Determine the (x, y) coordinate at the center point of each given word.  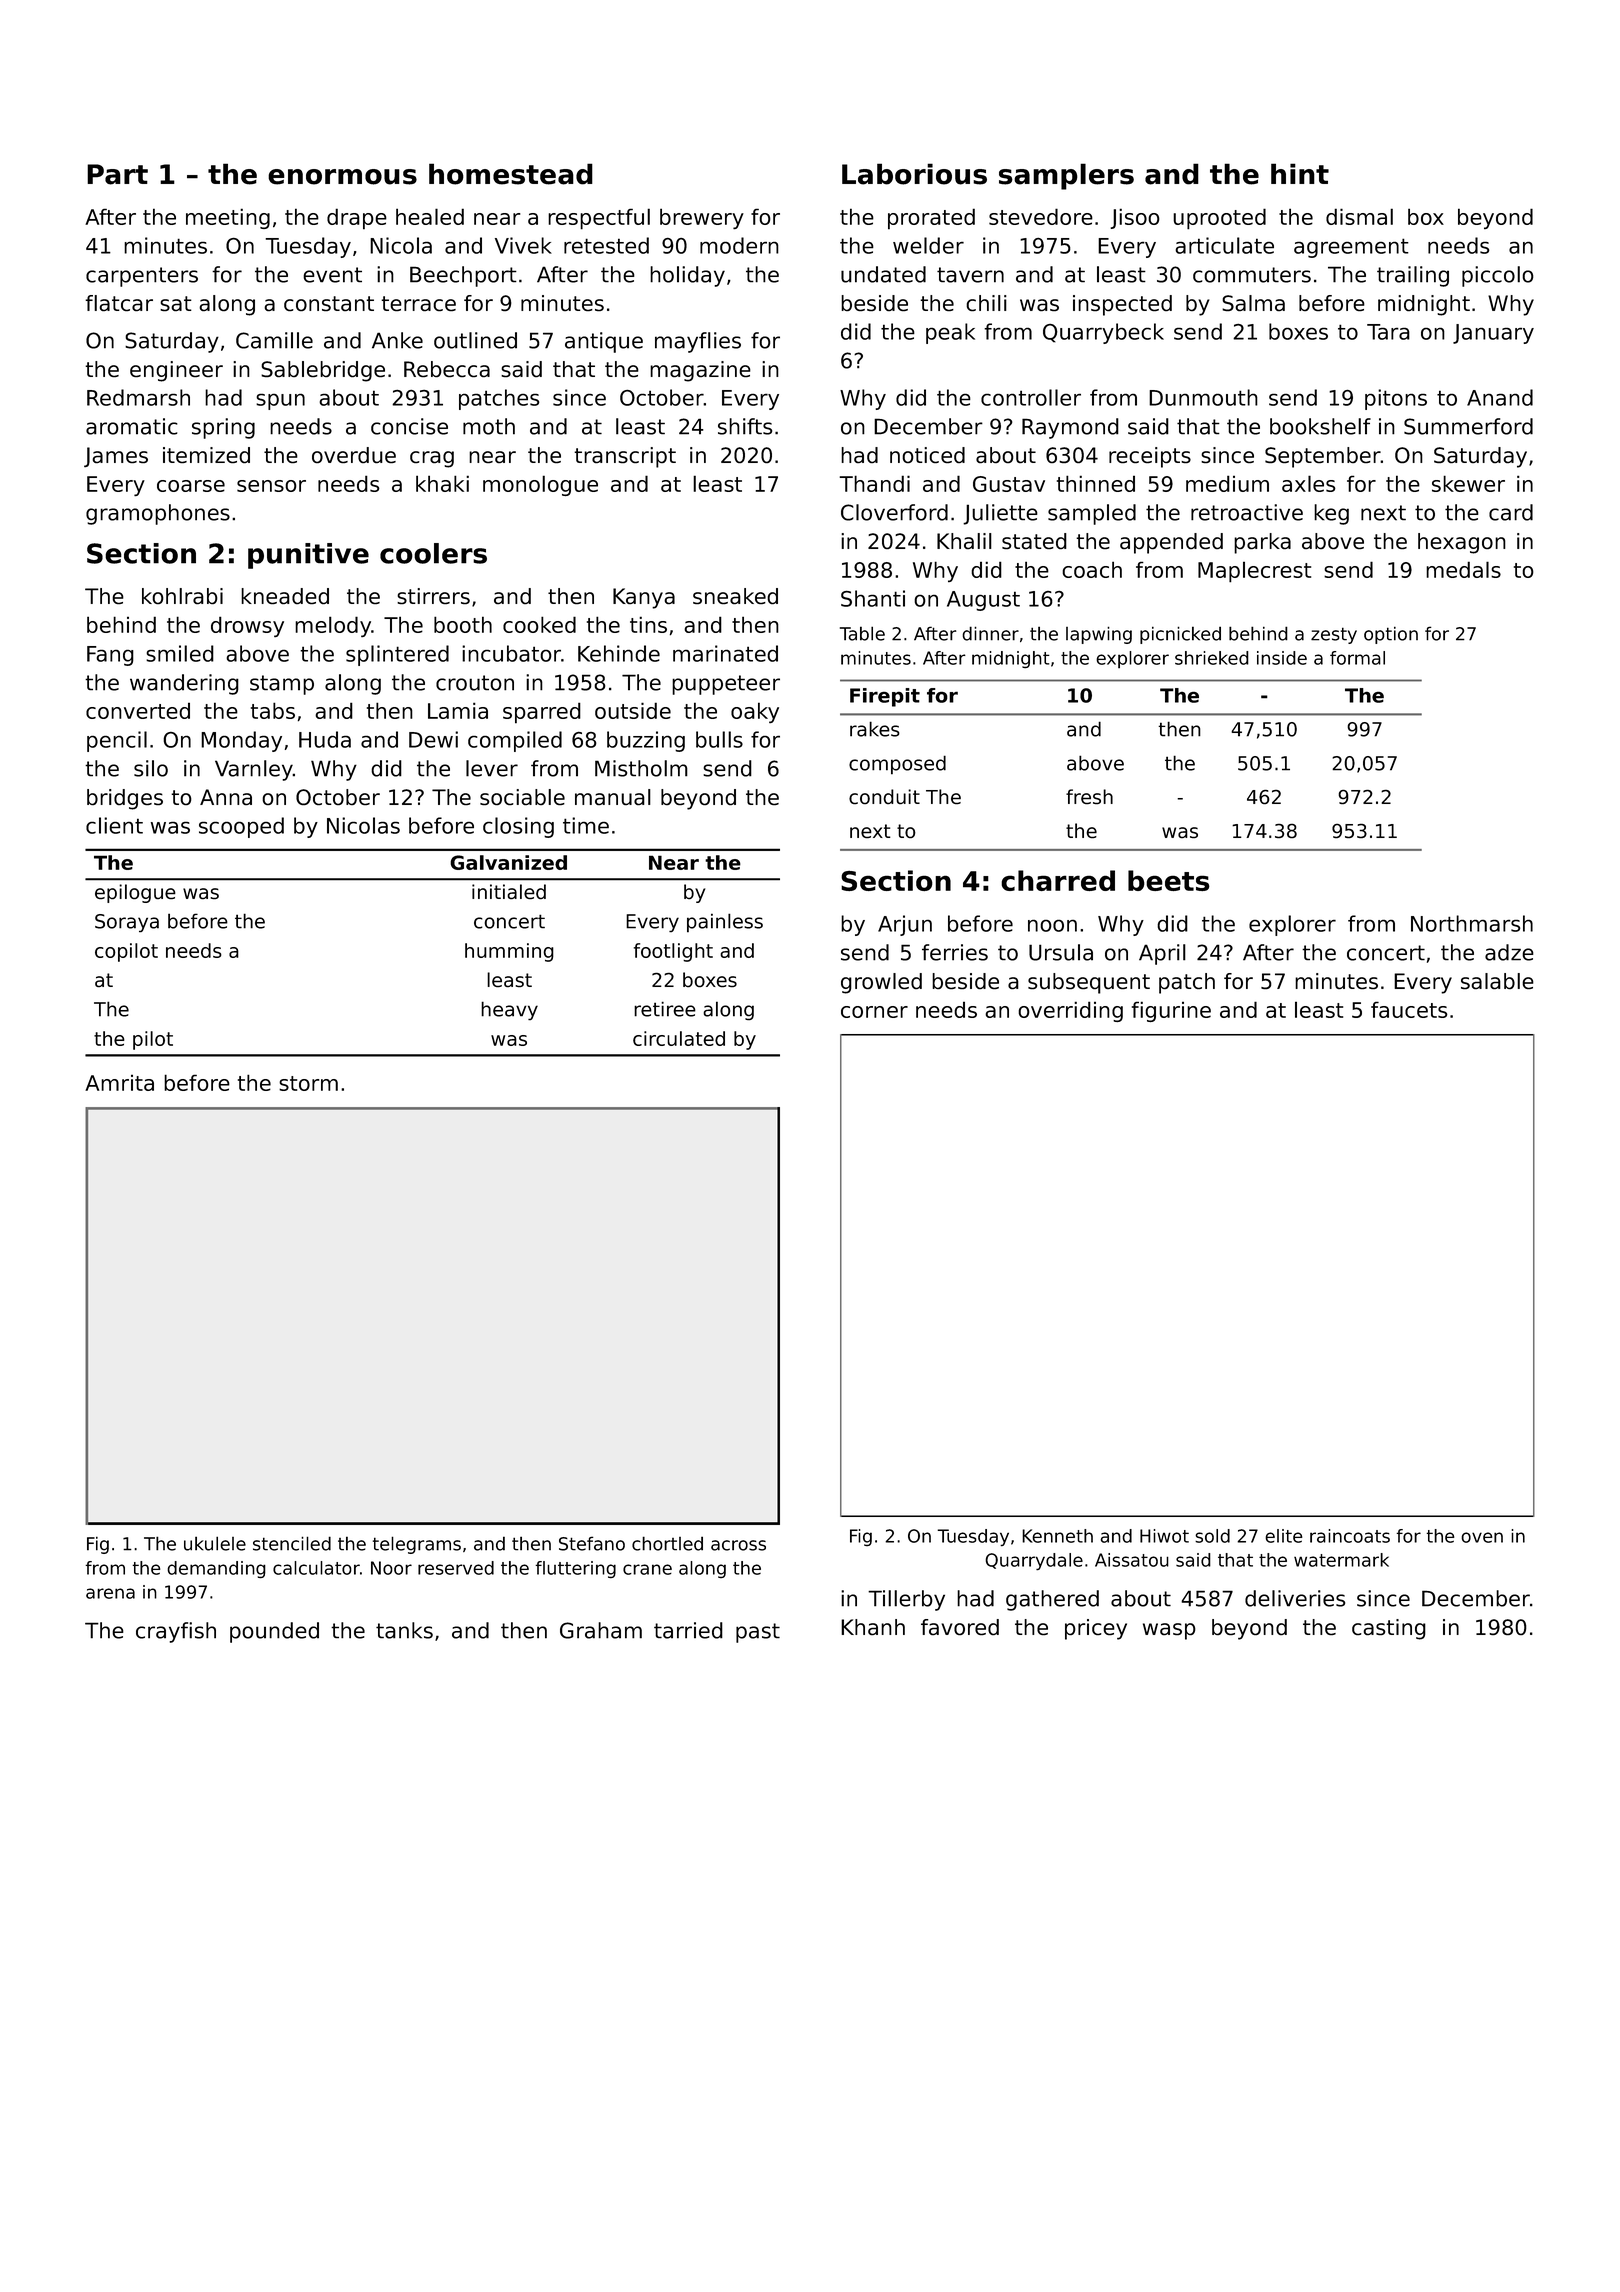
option (1391, 635)
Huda (325, 739)
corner (874, 1012)
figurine (1171, 1011)
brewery (702, 218)
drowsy (247, 626)
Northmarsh (1472, 923)
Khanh (873, 1627)
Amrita (119, 1083)
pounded (274, 1632)
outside (633, 710)
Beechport (463, 276)
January (1493, 334)
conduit (884, 796)
